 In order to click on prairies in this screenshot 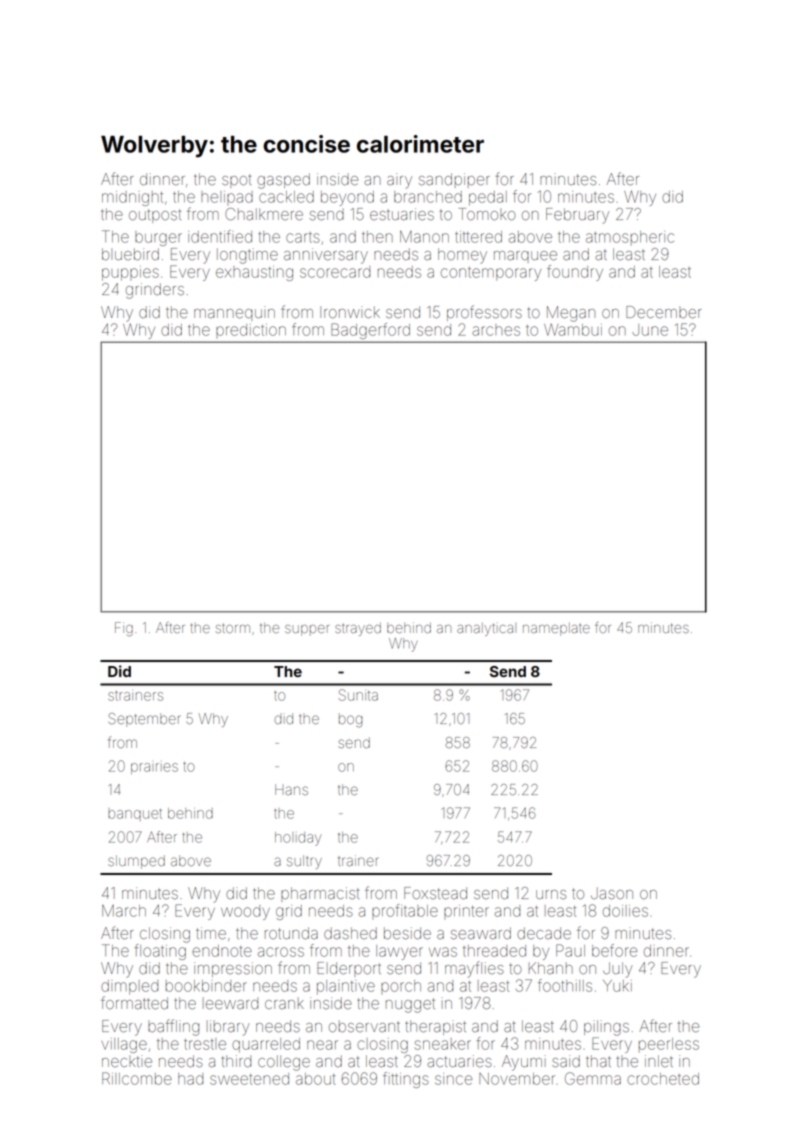, I will do `click(154, 768)`.
